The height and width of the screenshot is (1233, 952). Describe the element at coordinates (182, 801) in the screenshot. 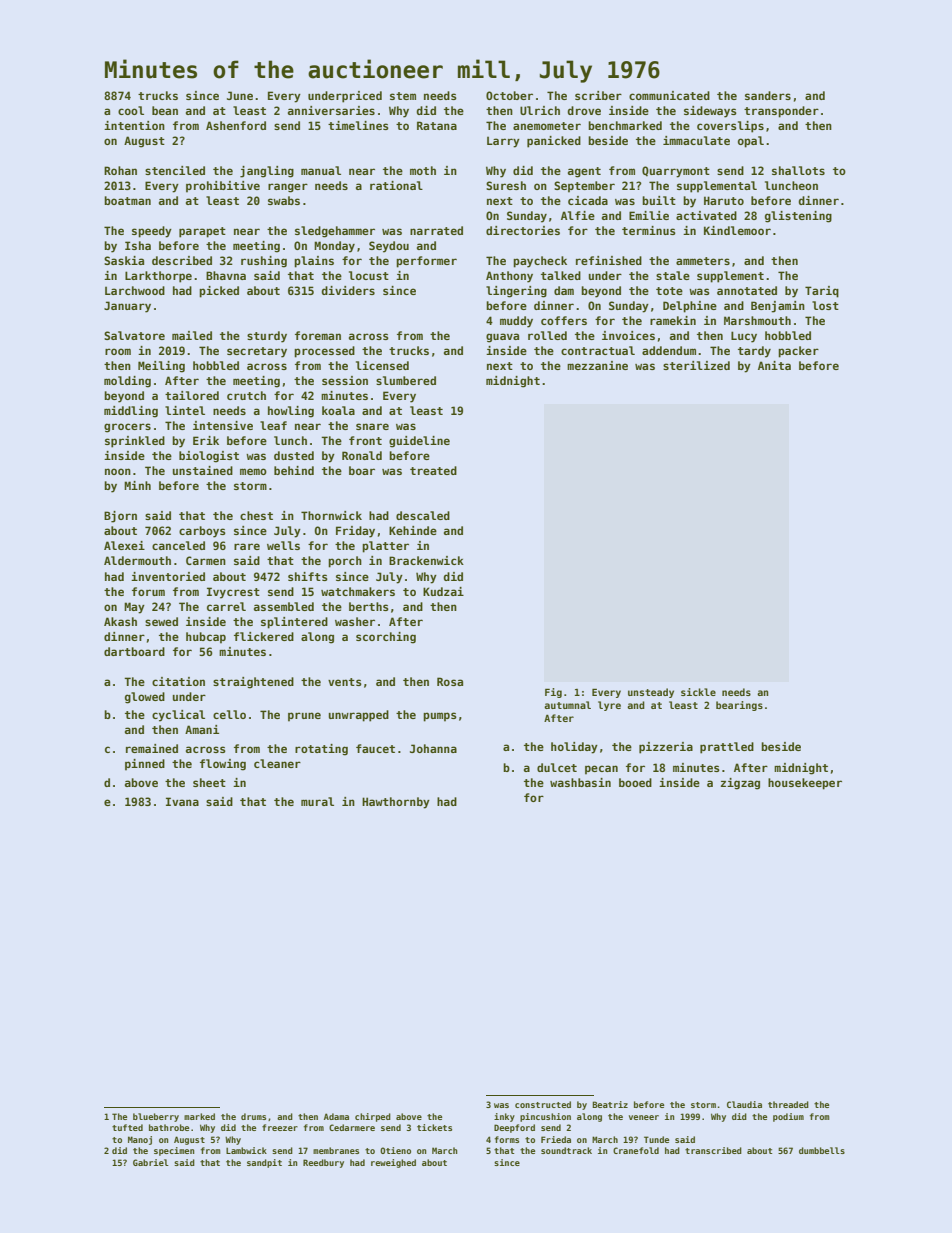

I see `Ivana` at that location.
